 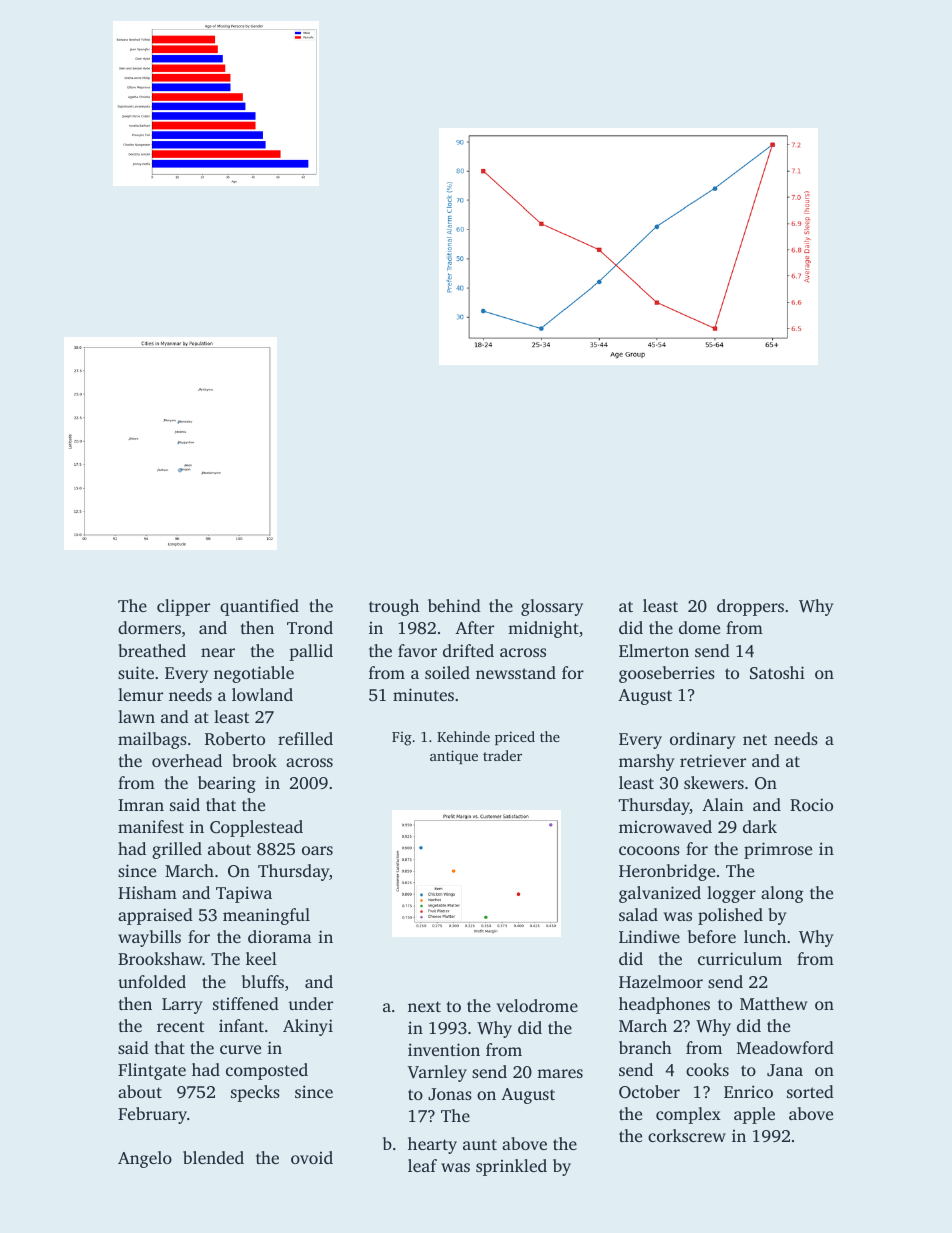 I want to click on Flintgate, so click(x=152, y=1071).
